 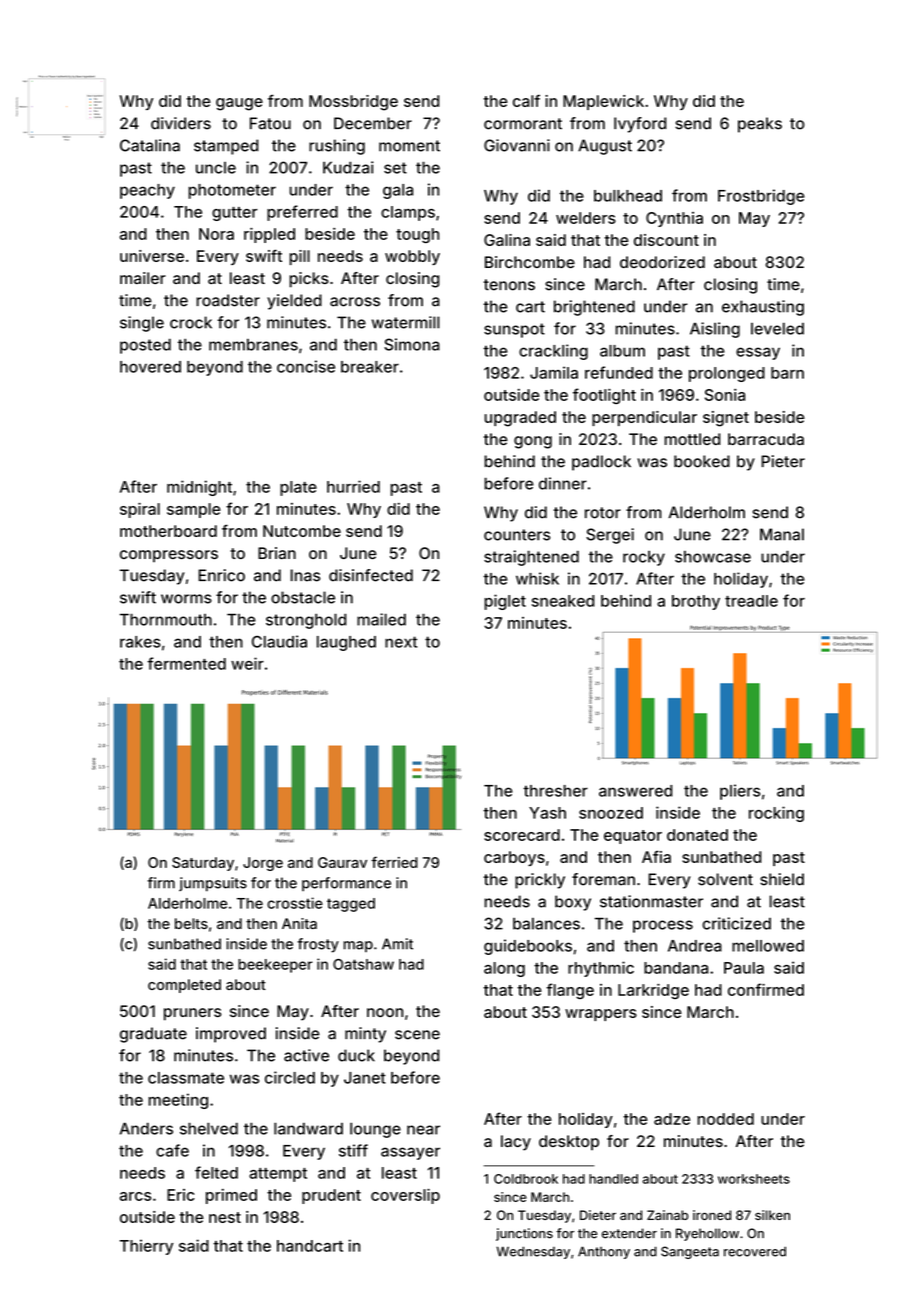 What do you see at coordinates (777, 328) in the screenshot?
I see `leveled` at bounding box center [777, 328].
